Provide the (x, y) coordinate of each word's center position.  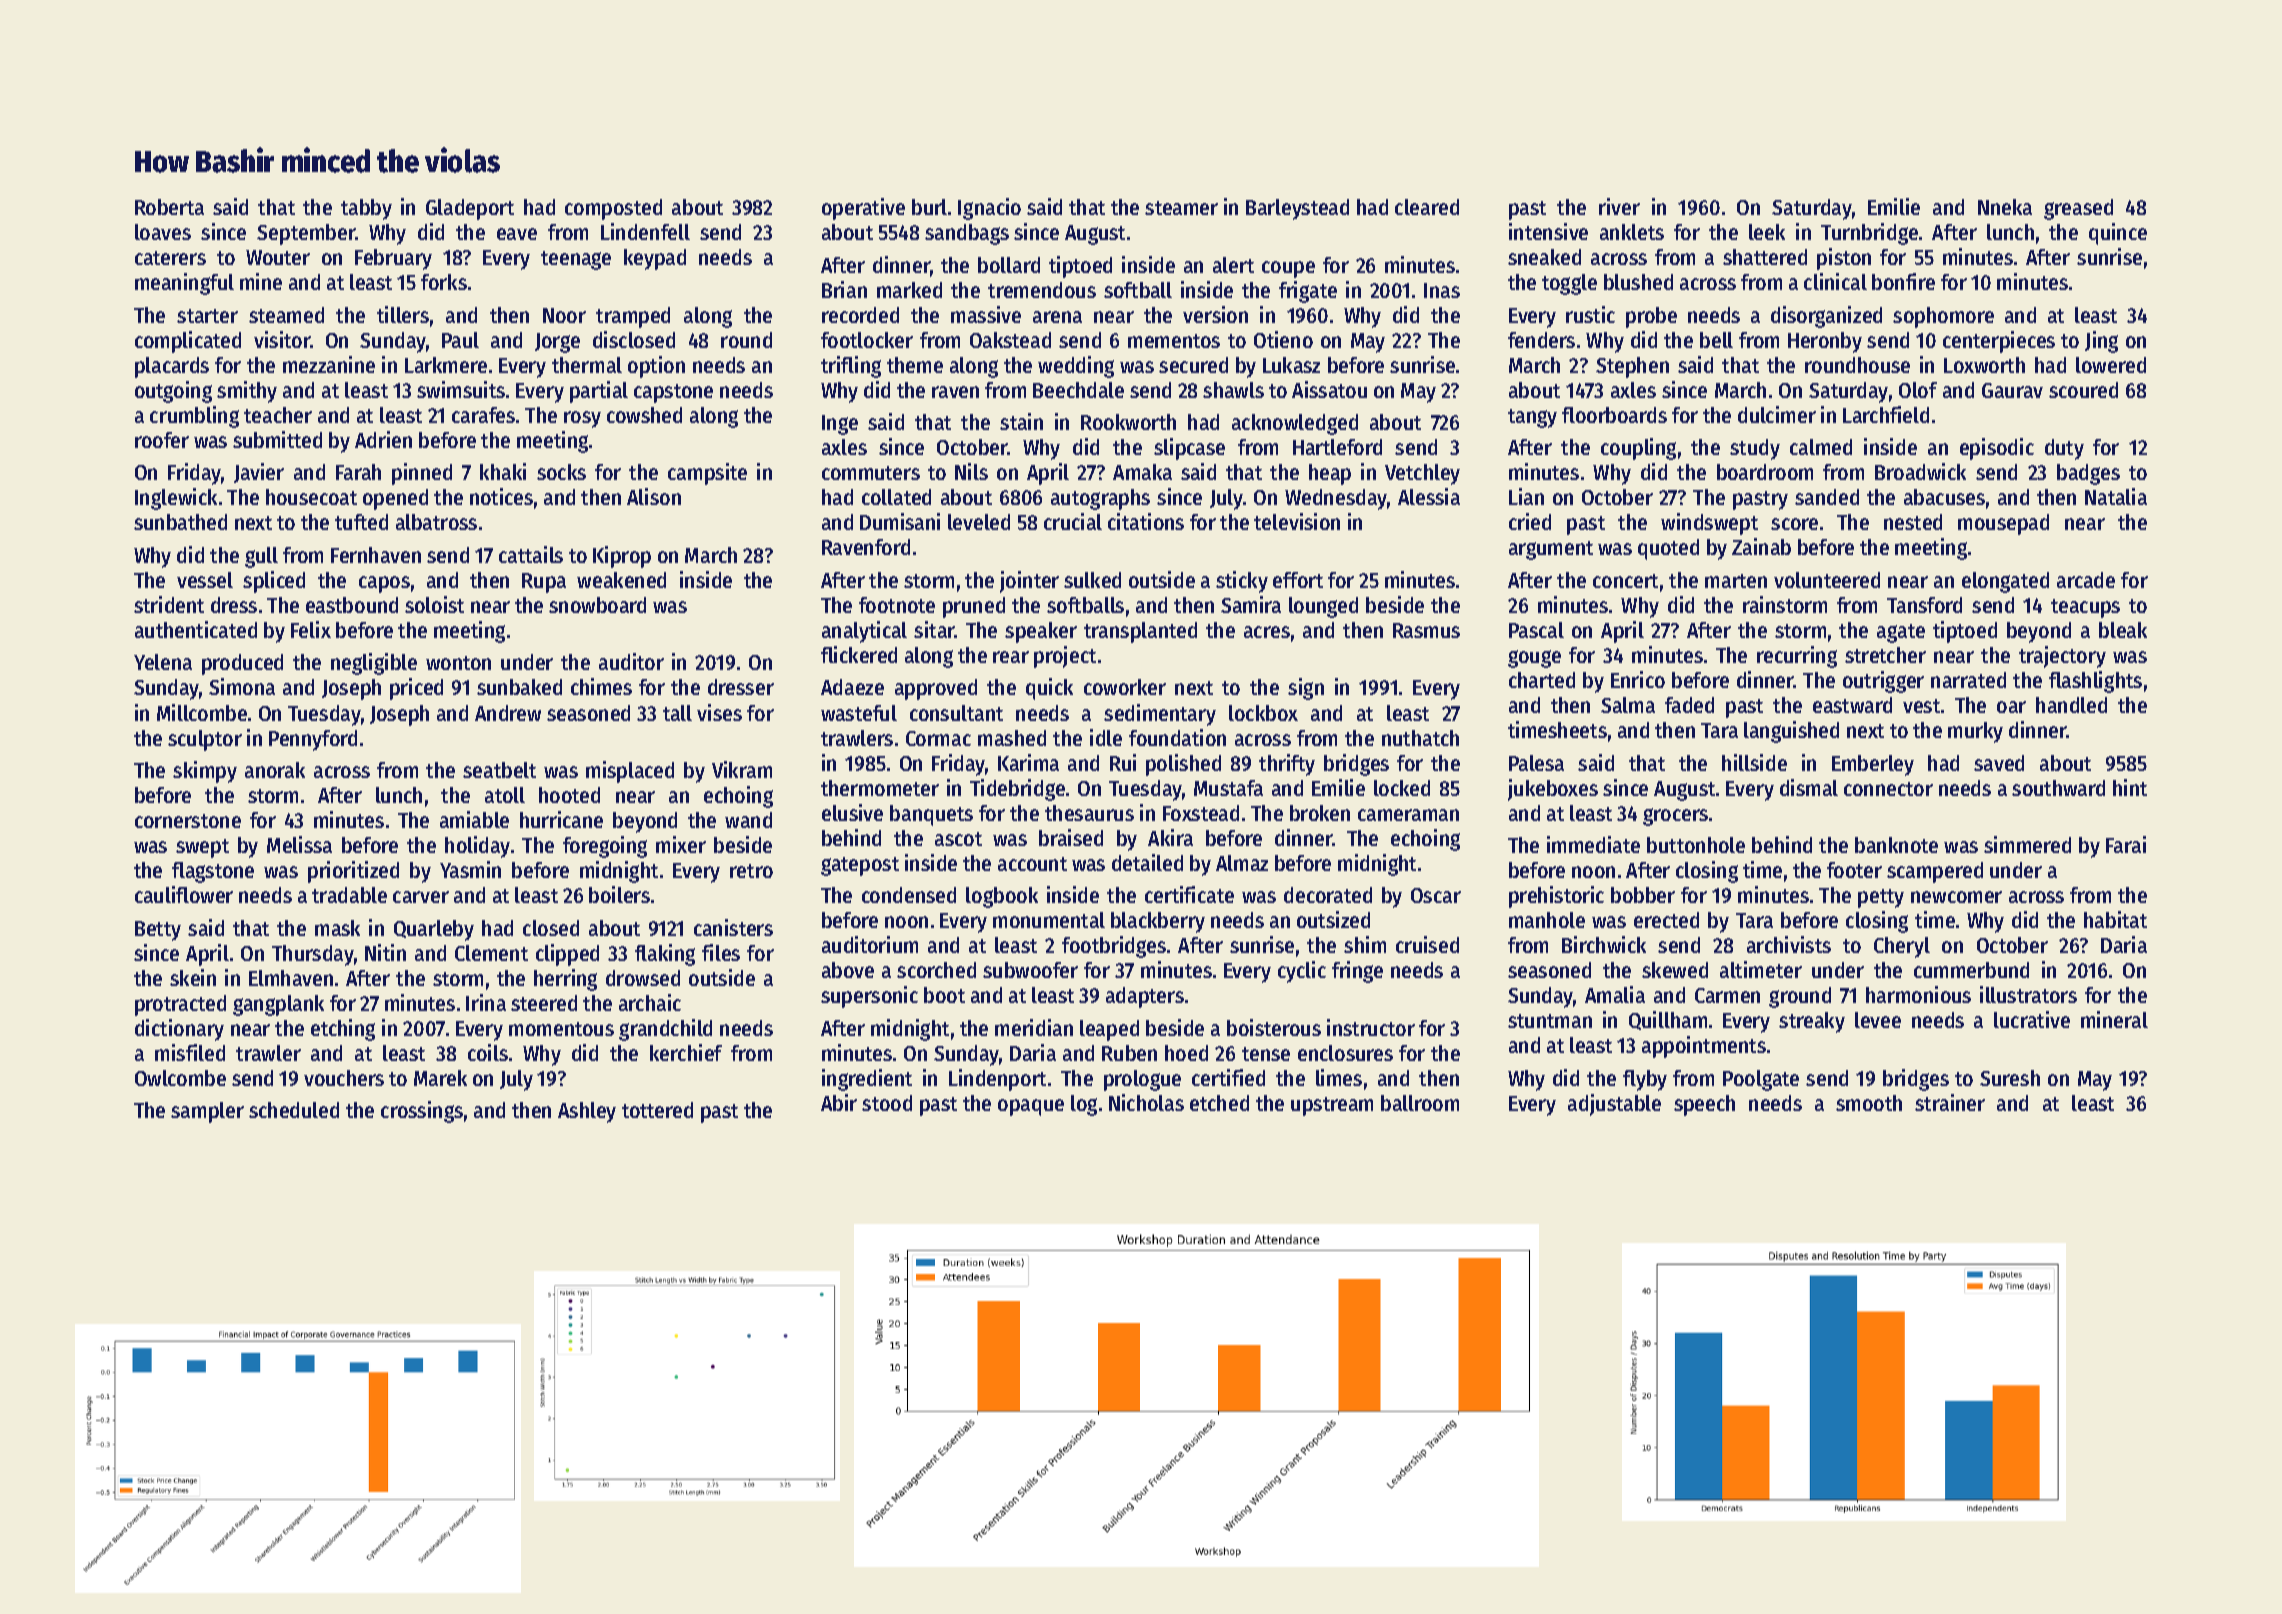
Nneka (2005, 207)
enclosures (1345, 1053)
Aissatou (1329, 389)
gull (261, 557)
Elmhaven (291, 978)
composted (613, 209)
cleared (1427, 207)
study (1755, 449)
